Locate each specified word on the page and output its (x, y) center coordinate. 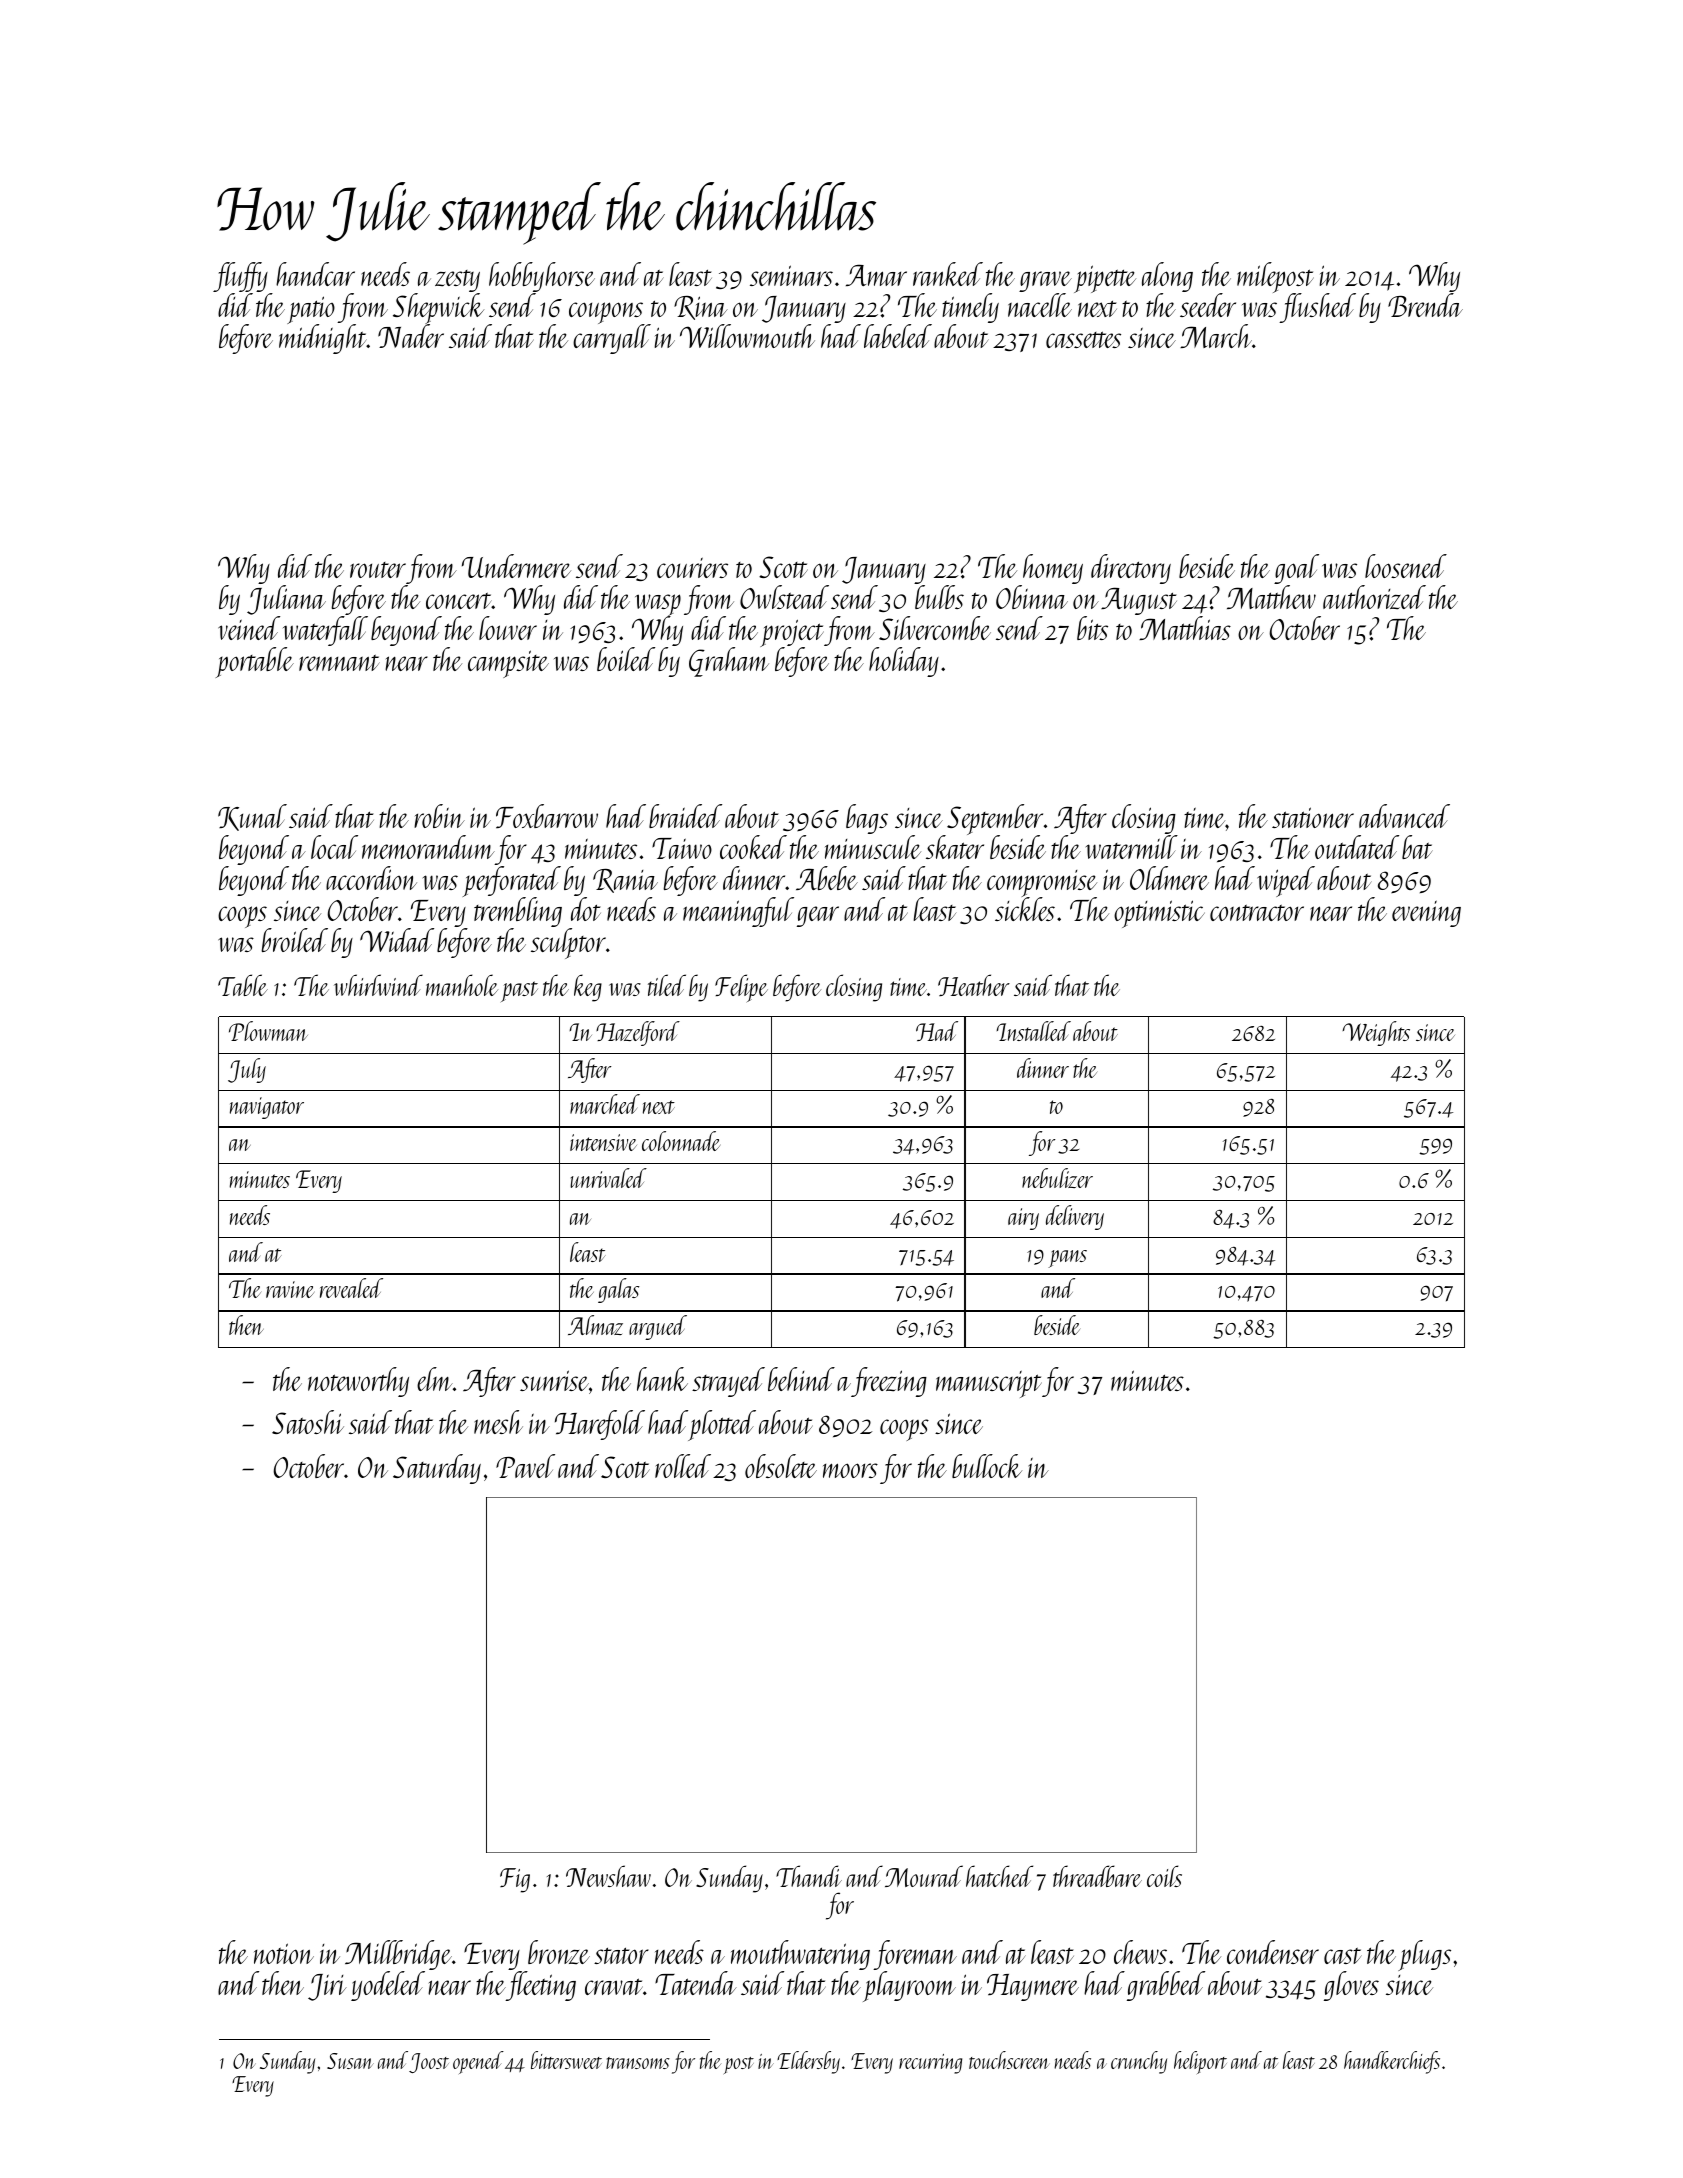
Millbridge (398, 1955)
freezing (889, 1382)
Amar (876, 275)
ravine (290, 1289)
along (1167, 277)
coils (1164, 1876)
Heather (974, 985)
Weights (1376, 1033)
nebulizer (1057, 1178)
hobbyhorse (542, 277)
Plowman (268, 1031)
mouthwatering (800, 1955)
